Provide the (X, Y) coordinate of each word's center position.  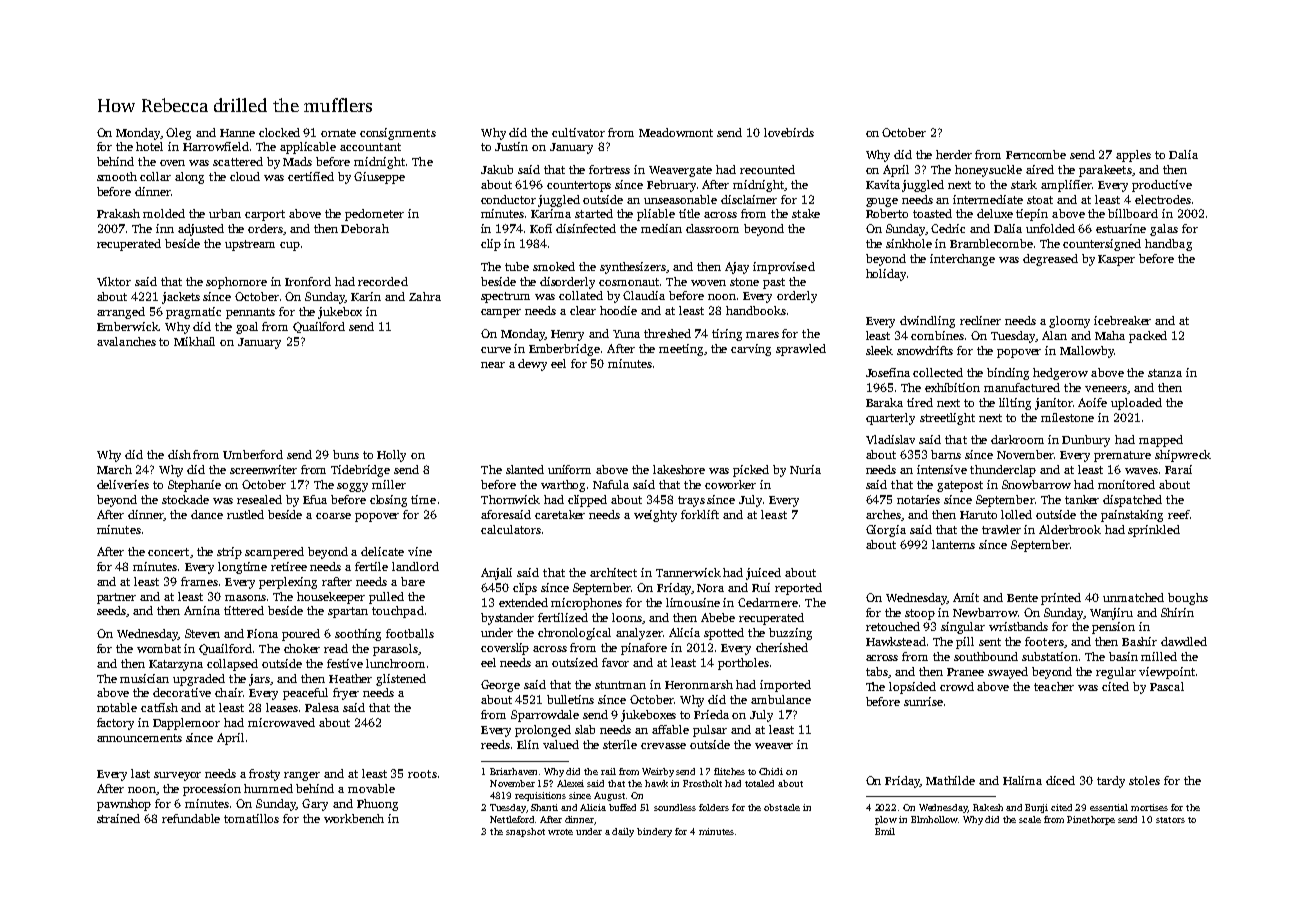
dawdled (1184, 641)
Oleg (178, 134)
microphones (586, 604)
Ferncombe (1036, 154)
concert (168, 552)
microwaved (281, 722)
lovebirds (789, 132)
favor (615, 662)
